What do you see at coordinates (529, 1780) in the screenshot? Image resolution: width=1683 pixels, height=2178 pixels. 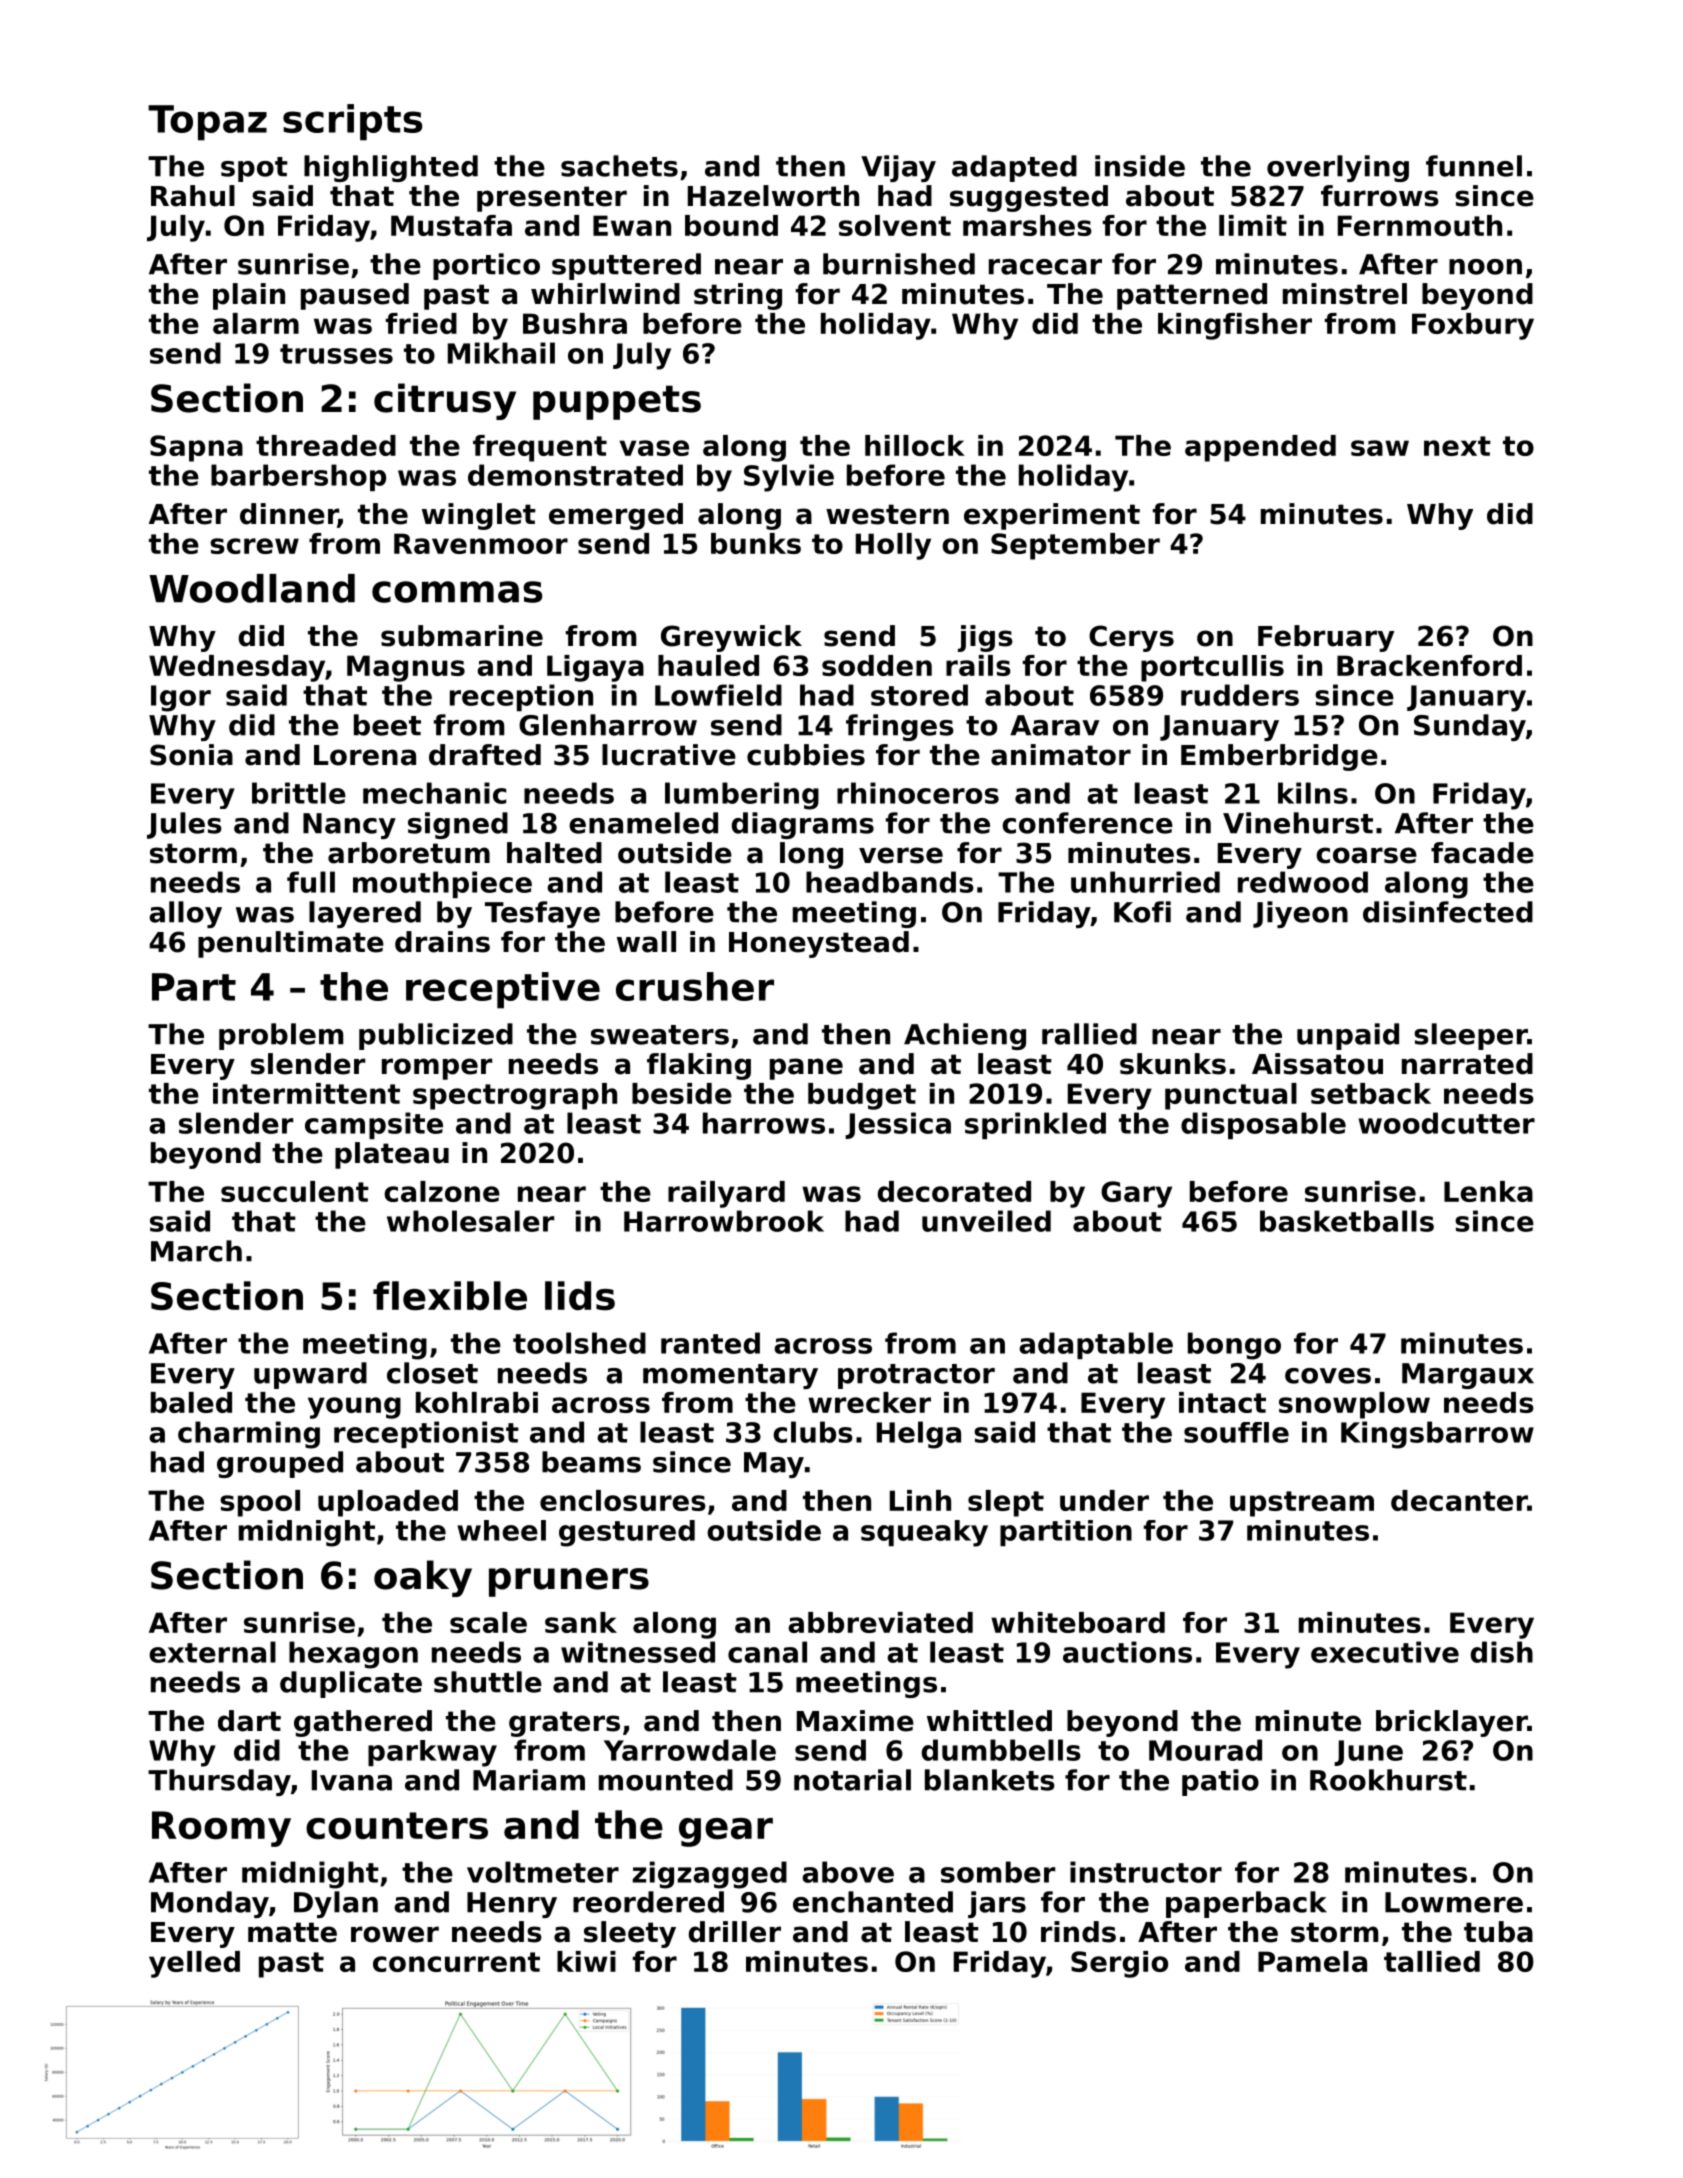 I see `Mariam` at bounding box center [529, 1780].
